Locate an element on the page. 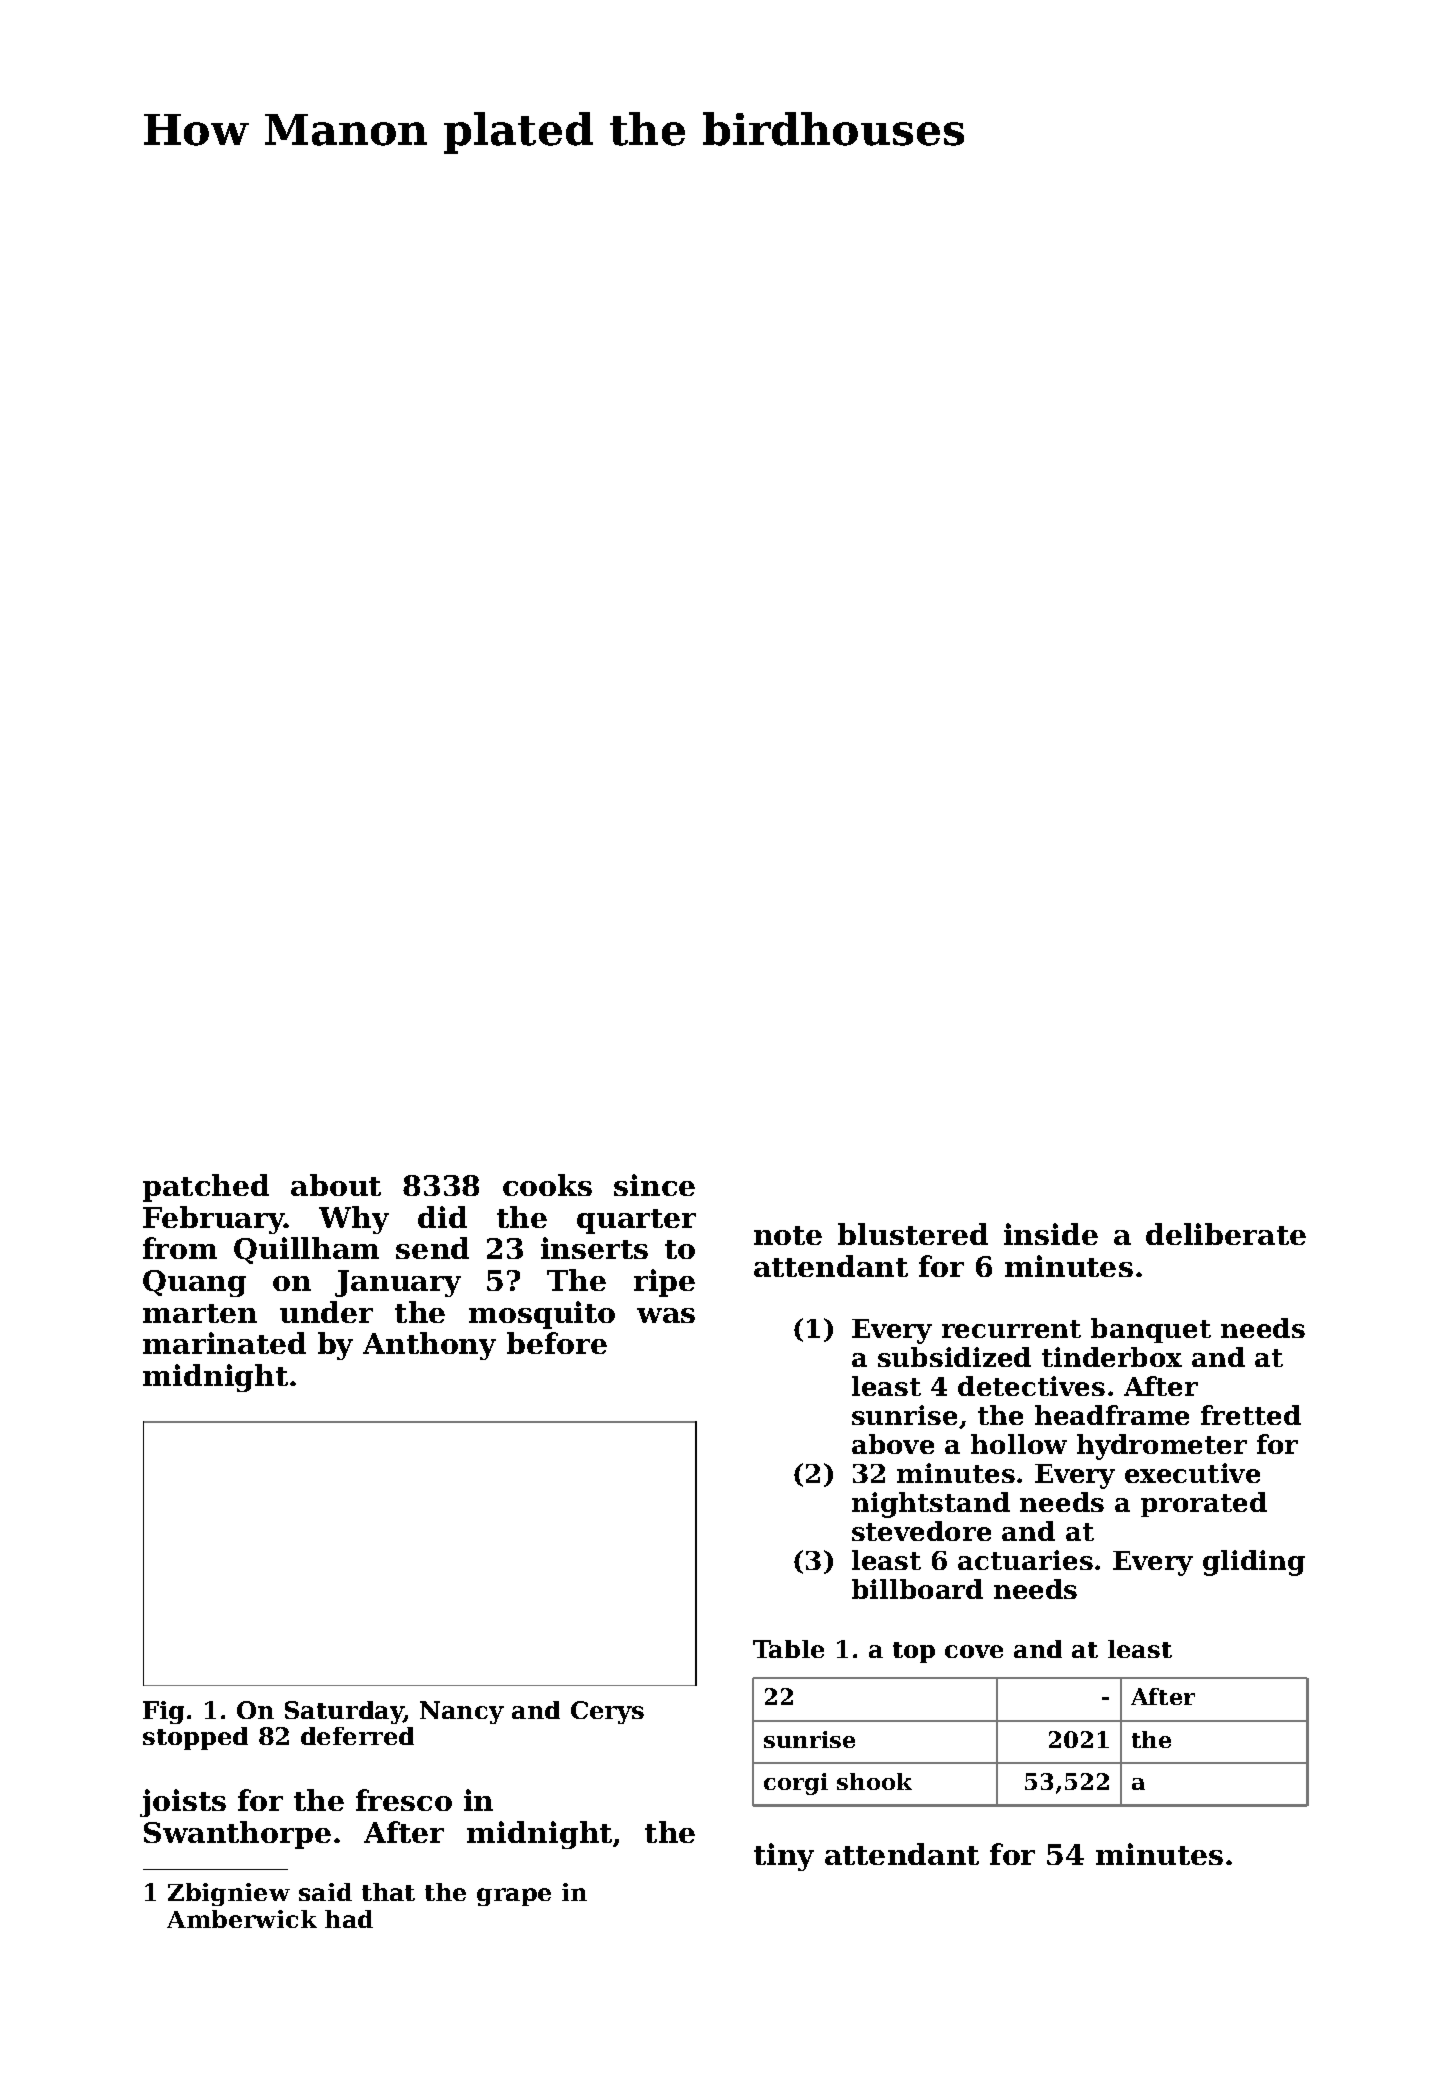 The image size is (1450, 2100). gliding is located at coordinates (1254, 1563).
